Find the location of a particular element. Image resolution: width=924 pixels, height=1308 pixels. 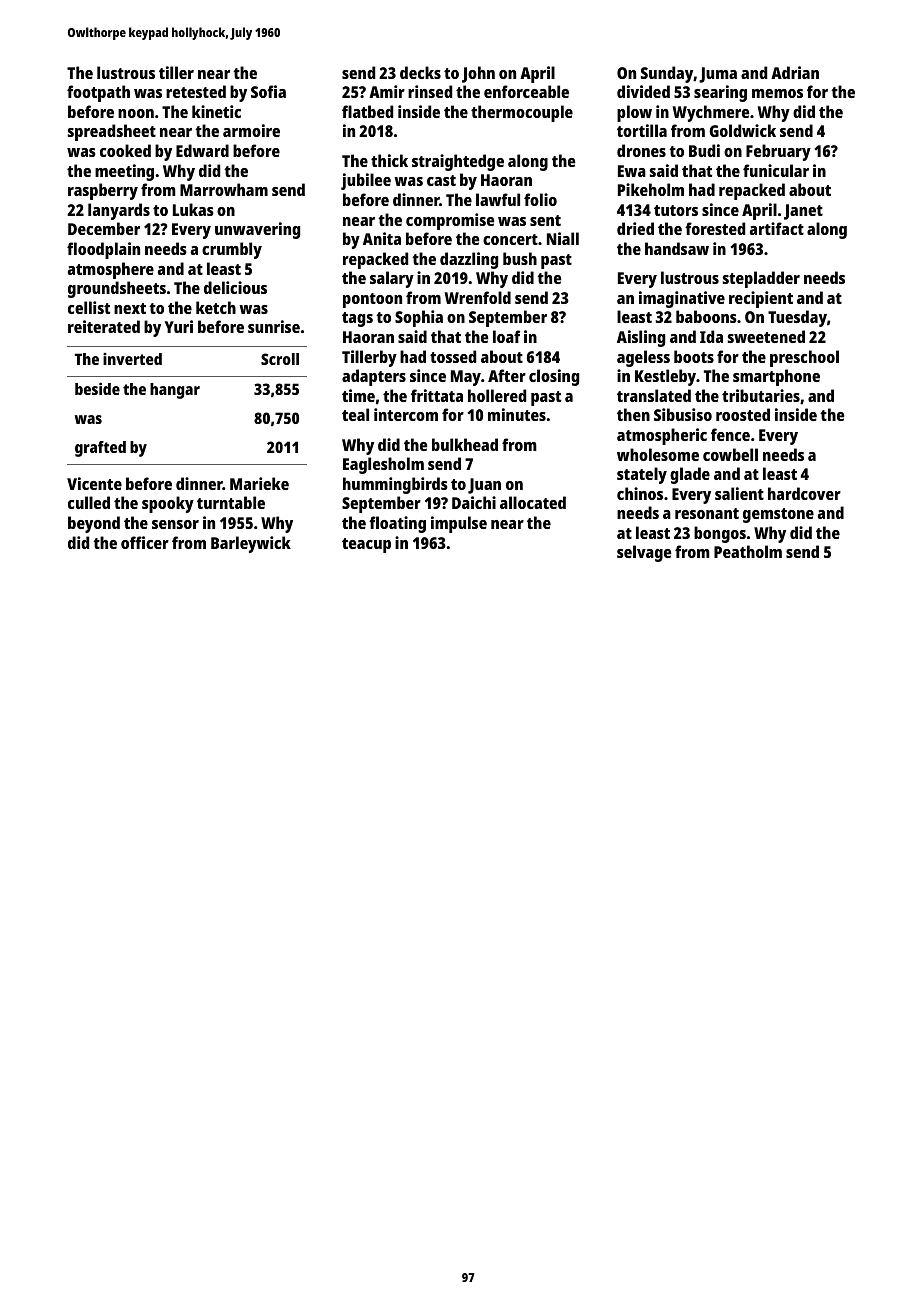

gemstone is located at coordinates (778, 515).
